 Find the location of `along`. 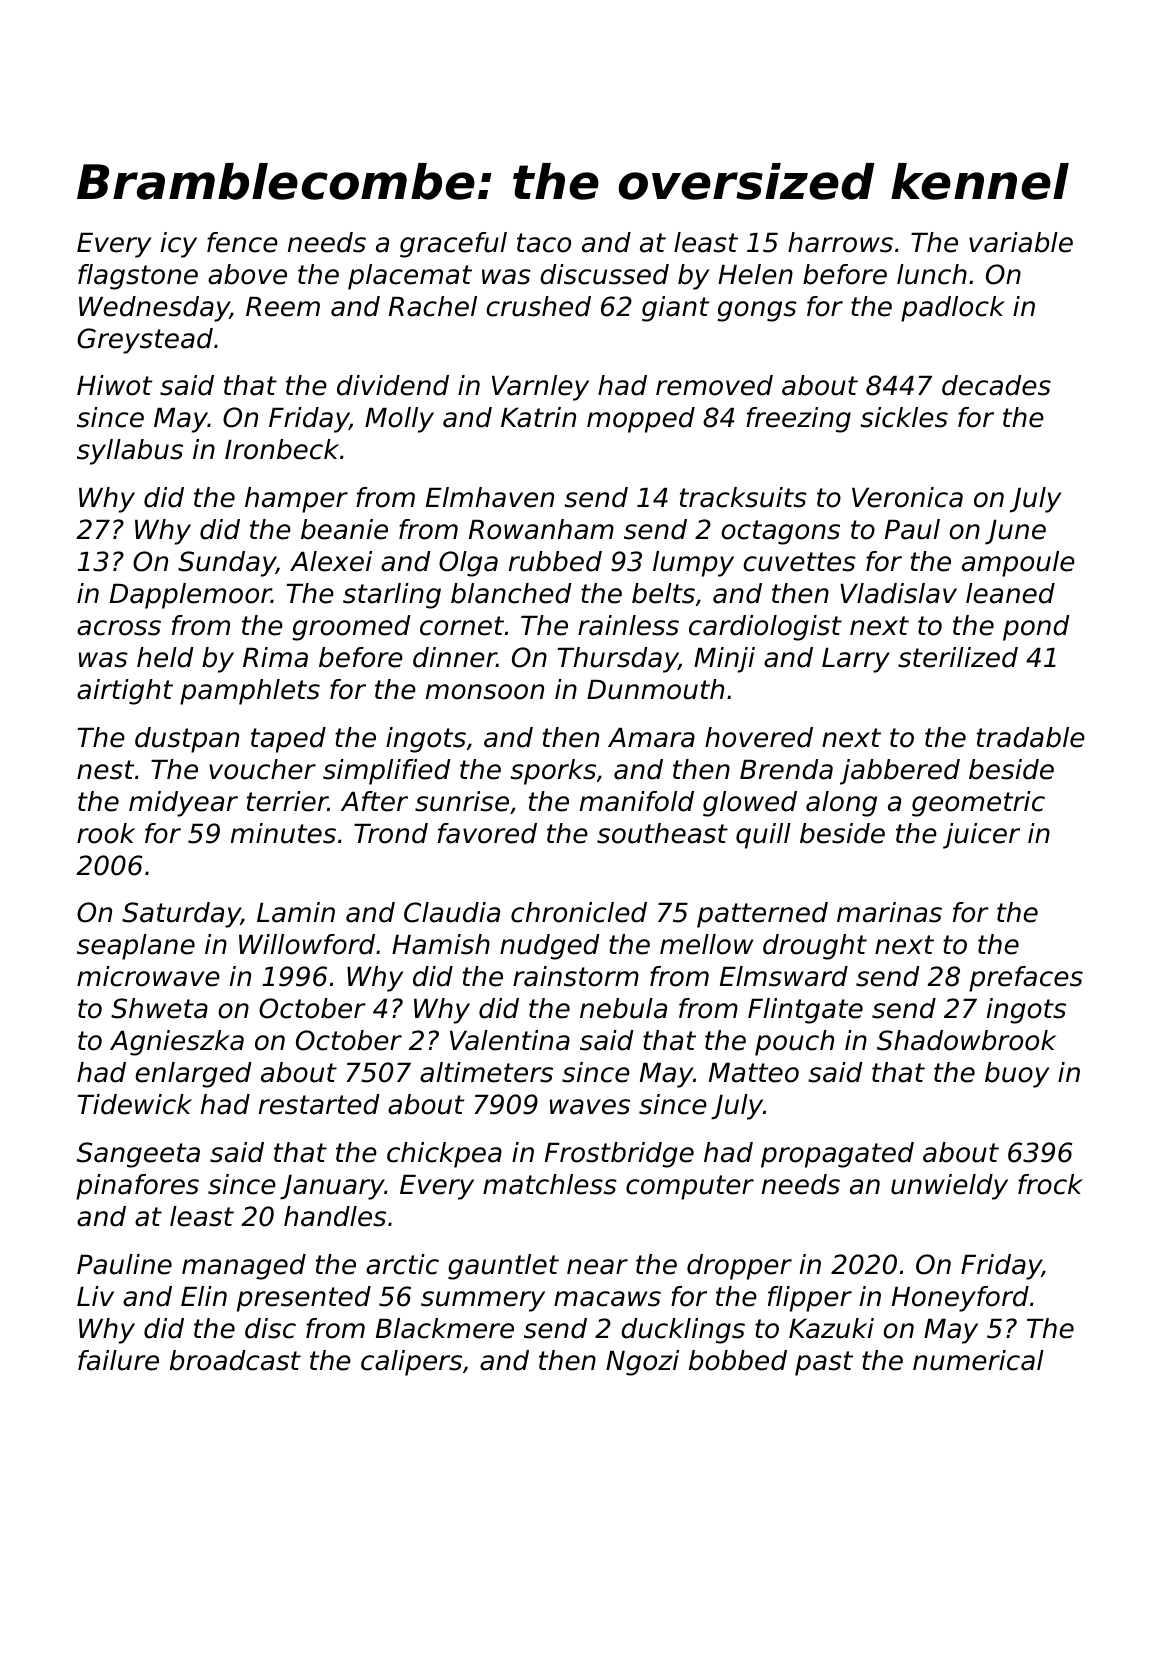

along is located at coordinates (841, 804).
